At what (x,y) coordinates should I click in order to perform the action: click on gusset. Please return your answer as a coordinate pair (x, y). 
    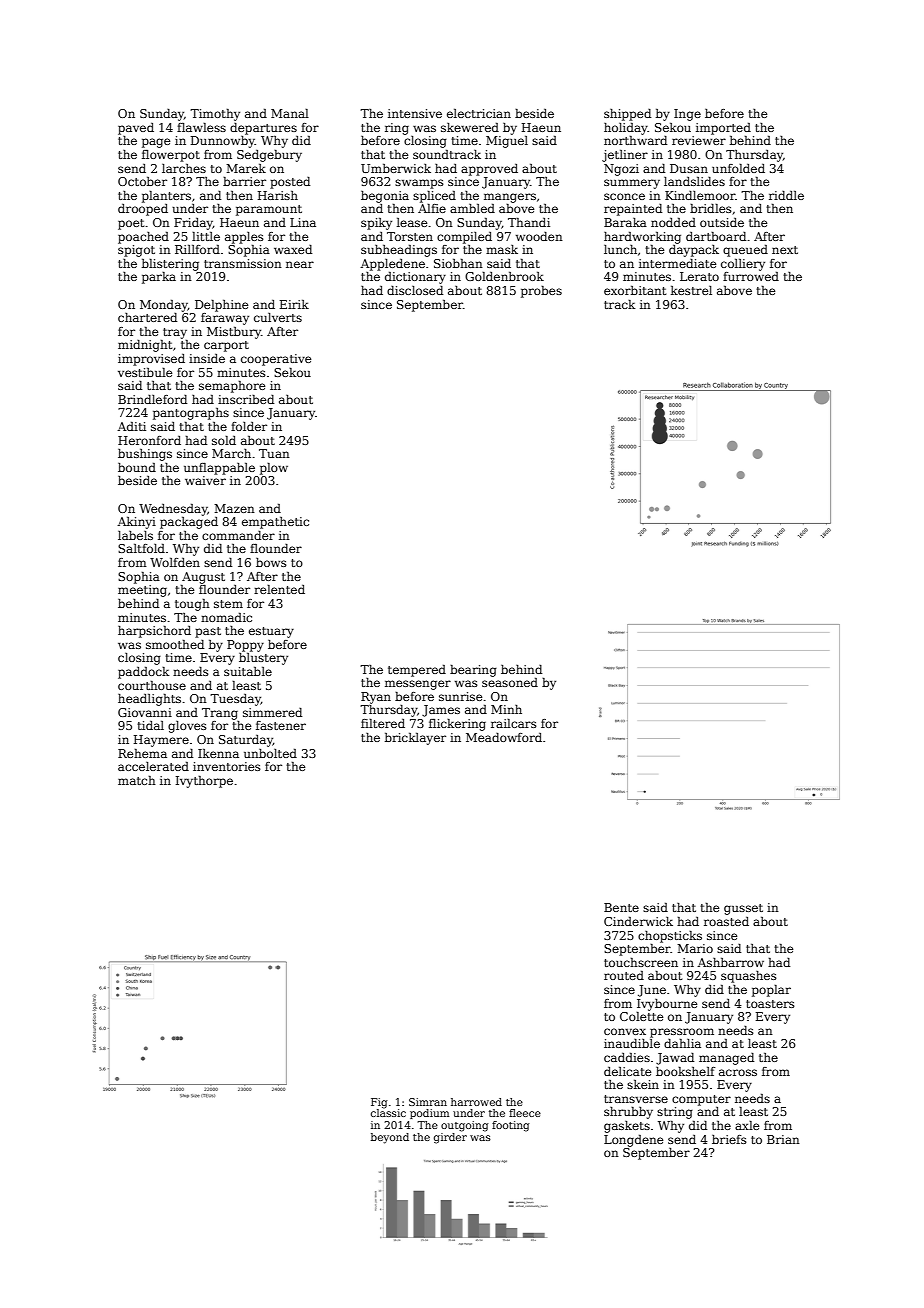
    Looking at the image, I should click on (743, 909).
